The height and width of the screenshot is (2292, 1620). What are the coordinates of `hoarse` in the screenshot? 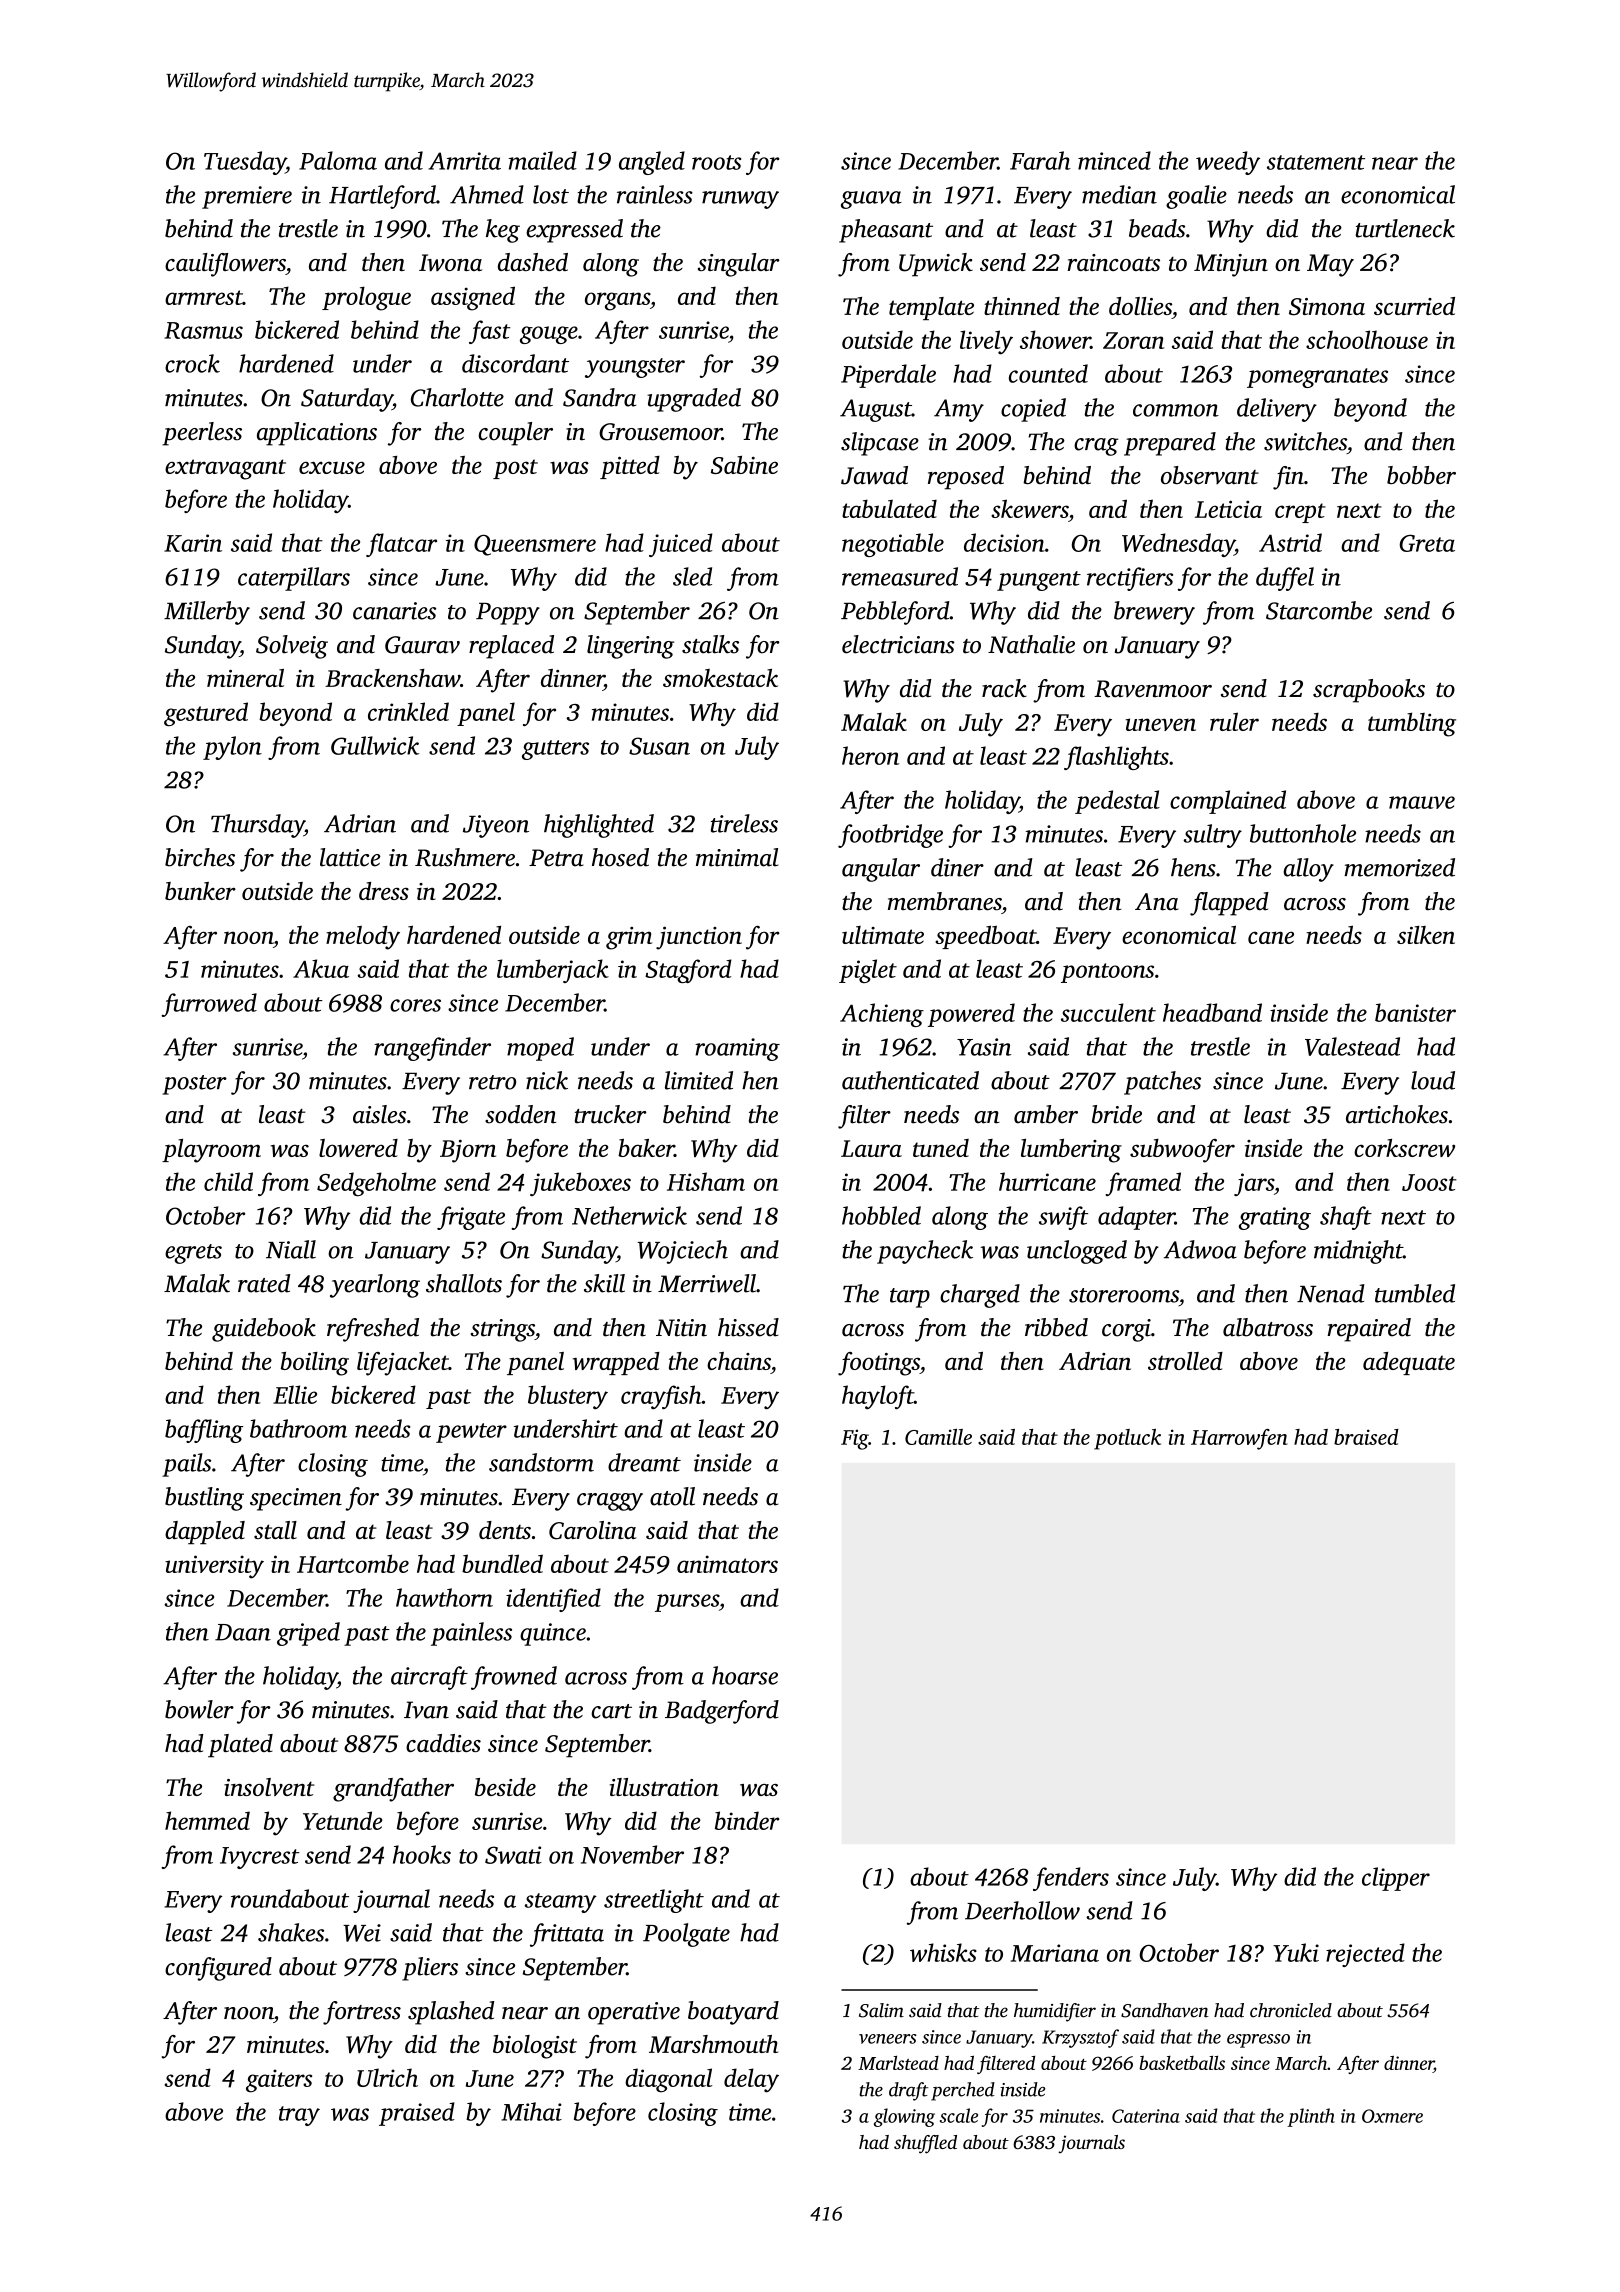 It's located at (745, 1675).
